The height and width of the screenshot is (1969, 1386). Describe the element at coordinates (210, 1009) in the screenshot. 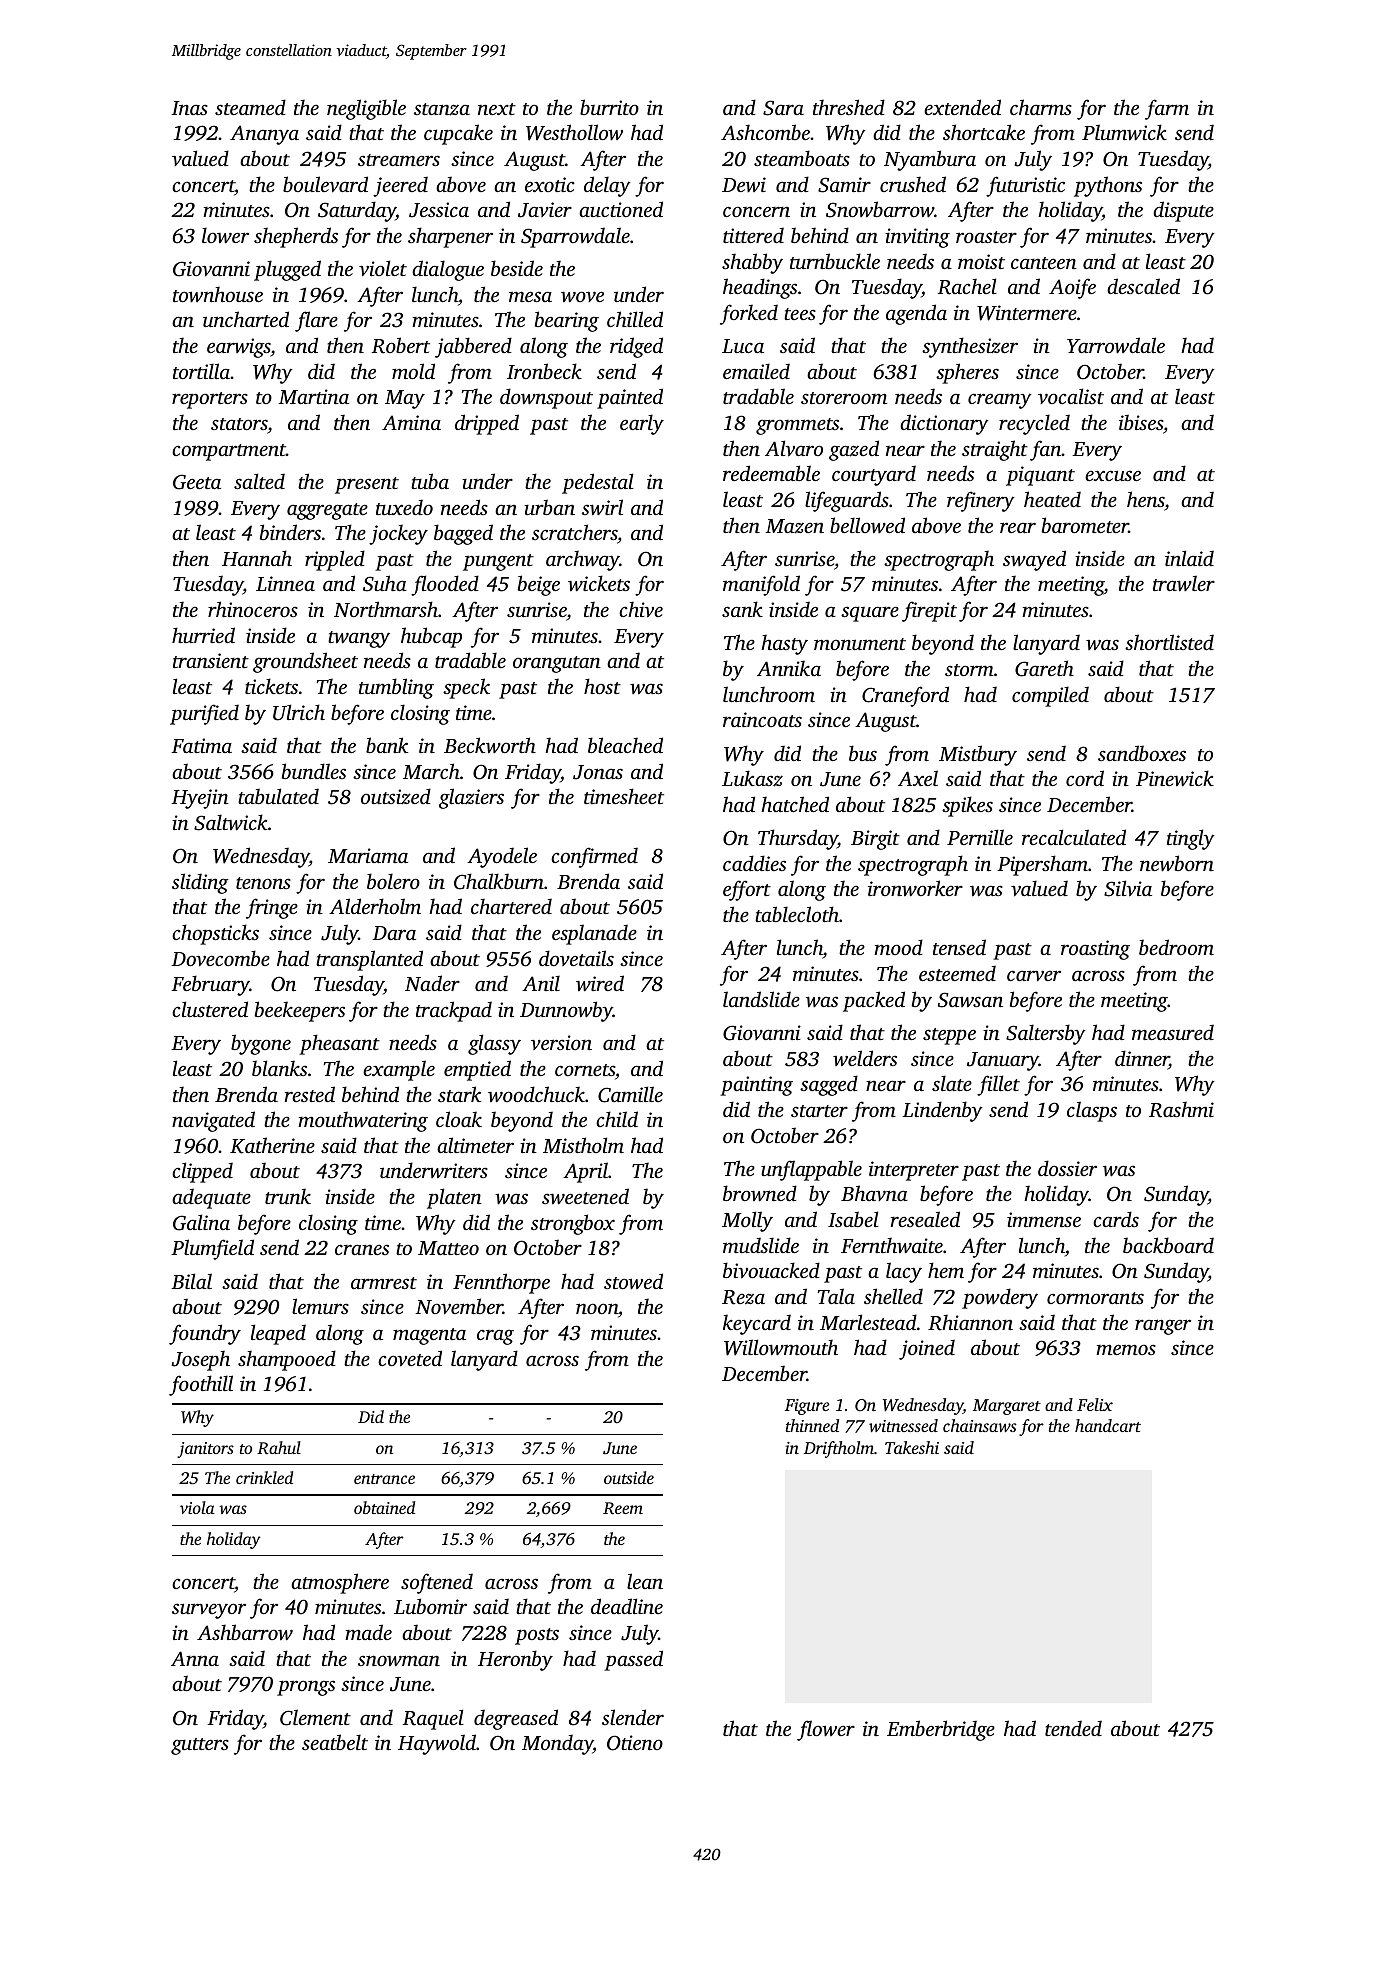

I see `clustered` at that location.
